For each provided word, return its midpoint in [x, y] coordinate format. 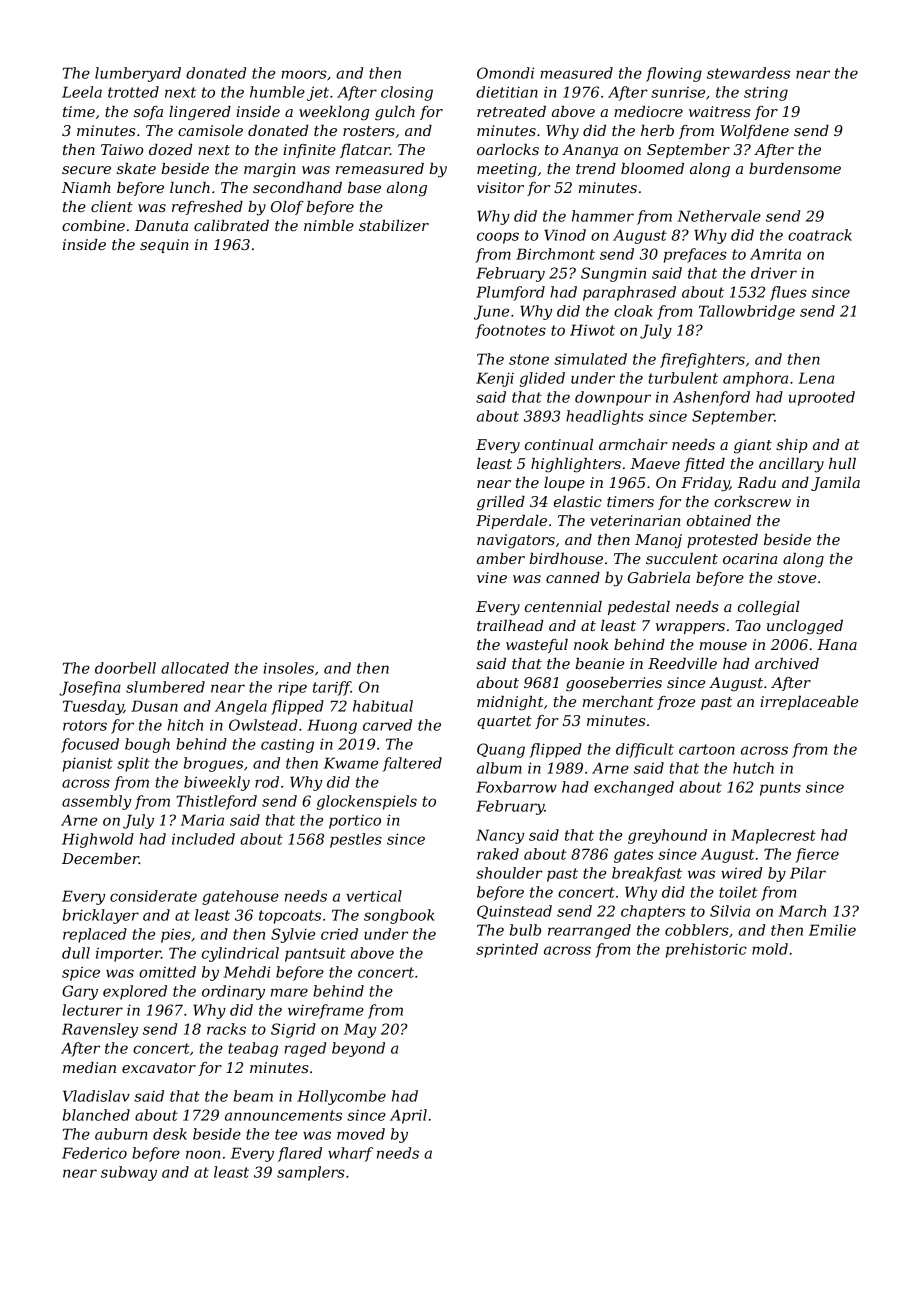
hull [842, 463]
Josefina [90, 688]
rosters [369, 131]
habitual [383, 706]
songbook [399, 916]
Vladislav [96, 1096]
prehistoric [706, 950]
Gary [80, 992]
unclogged [805, 627]
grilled [501, 503]
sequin [164, 246]
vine [492, 577]
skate [136, 168]
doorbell [125, 668]
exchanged [634, 788]
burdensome [795, 168]
